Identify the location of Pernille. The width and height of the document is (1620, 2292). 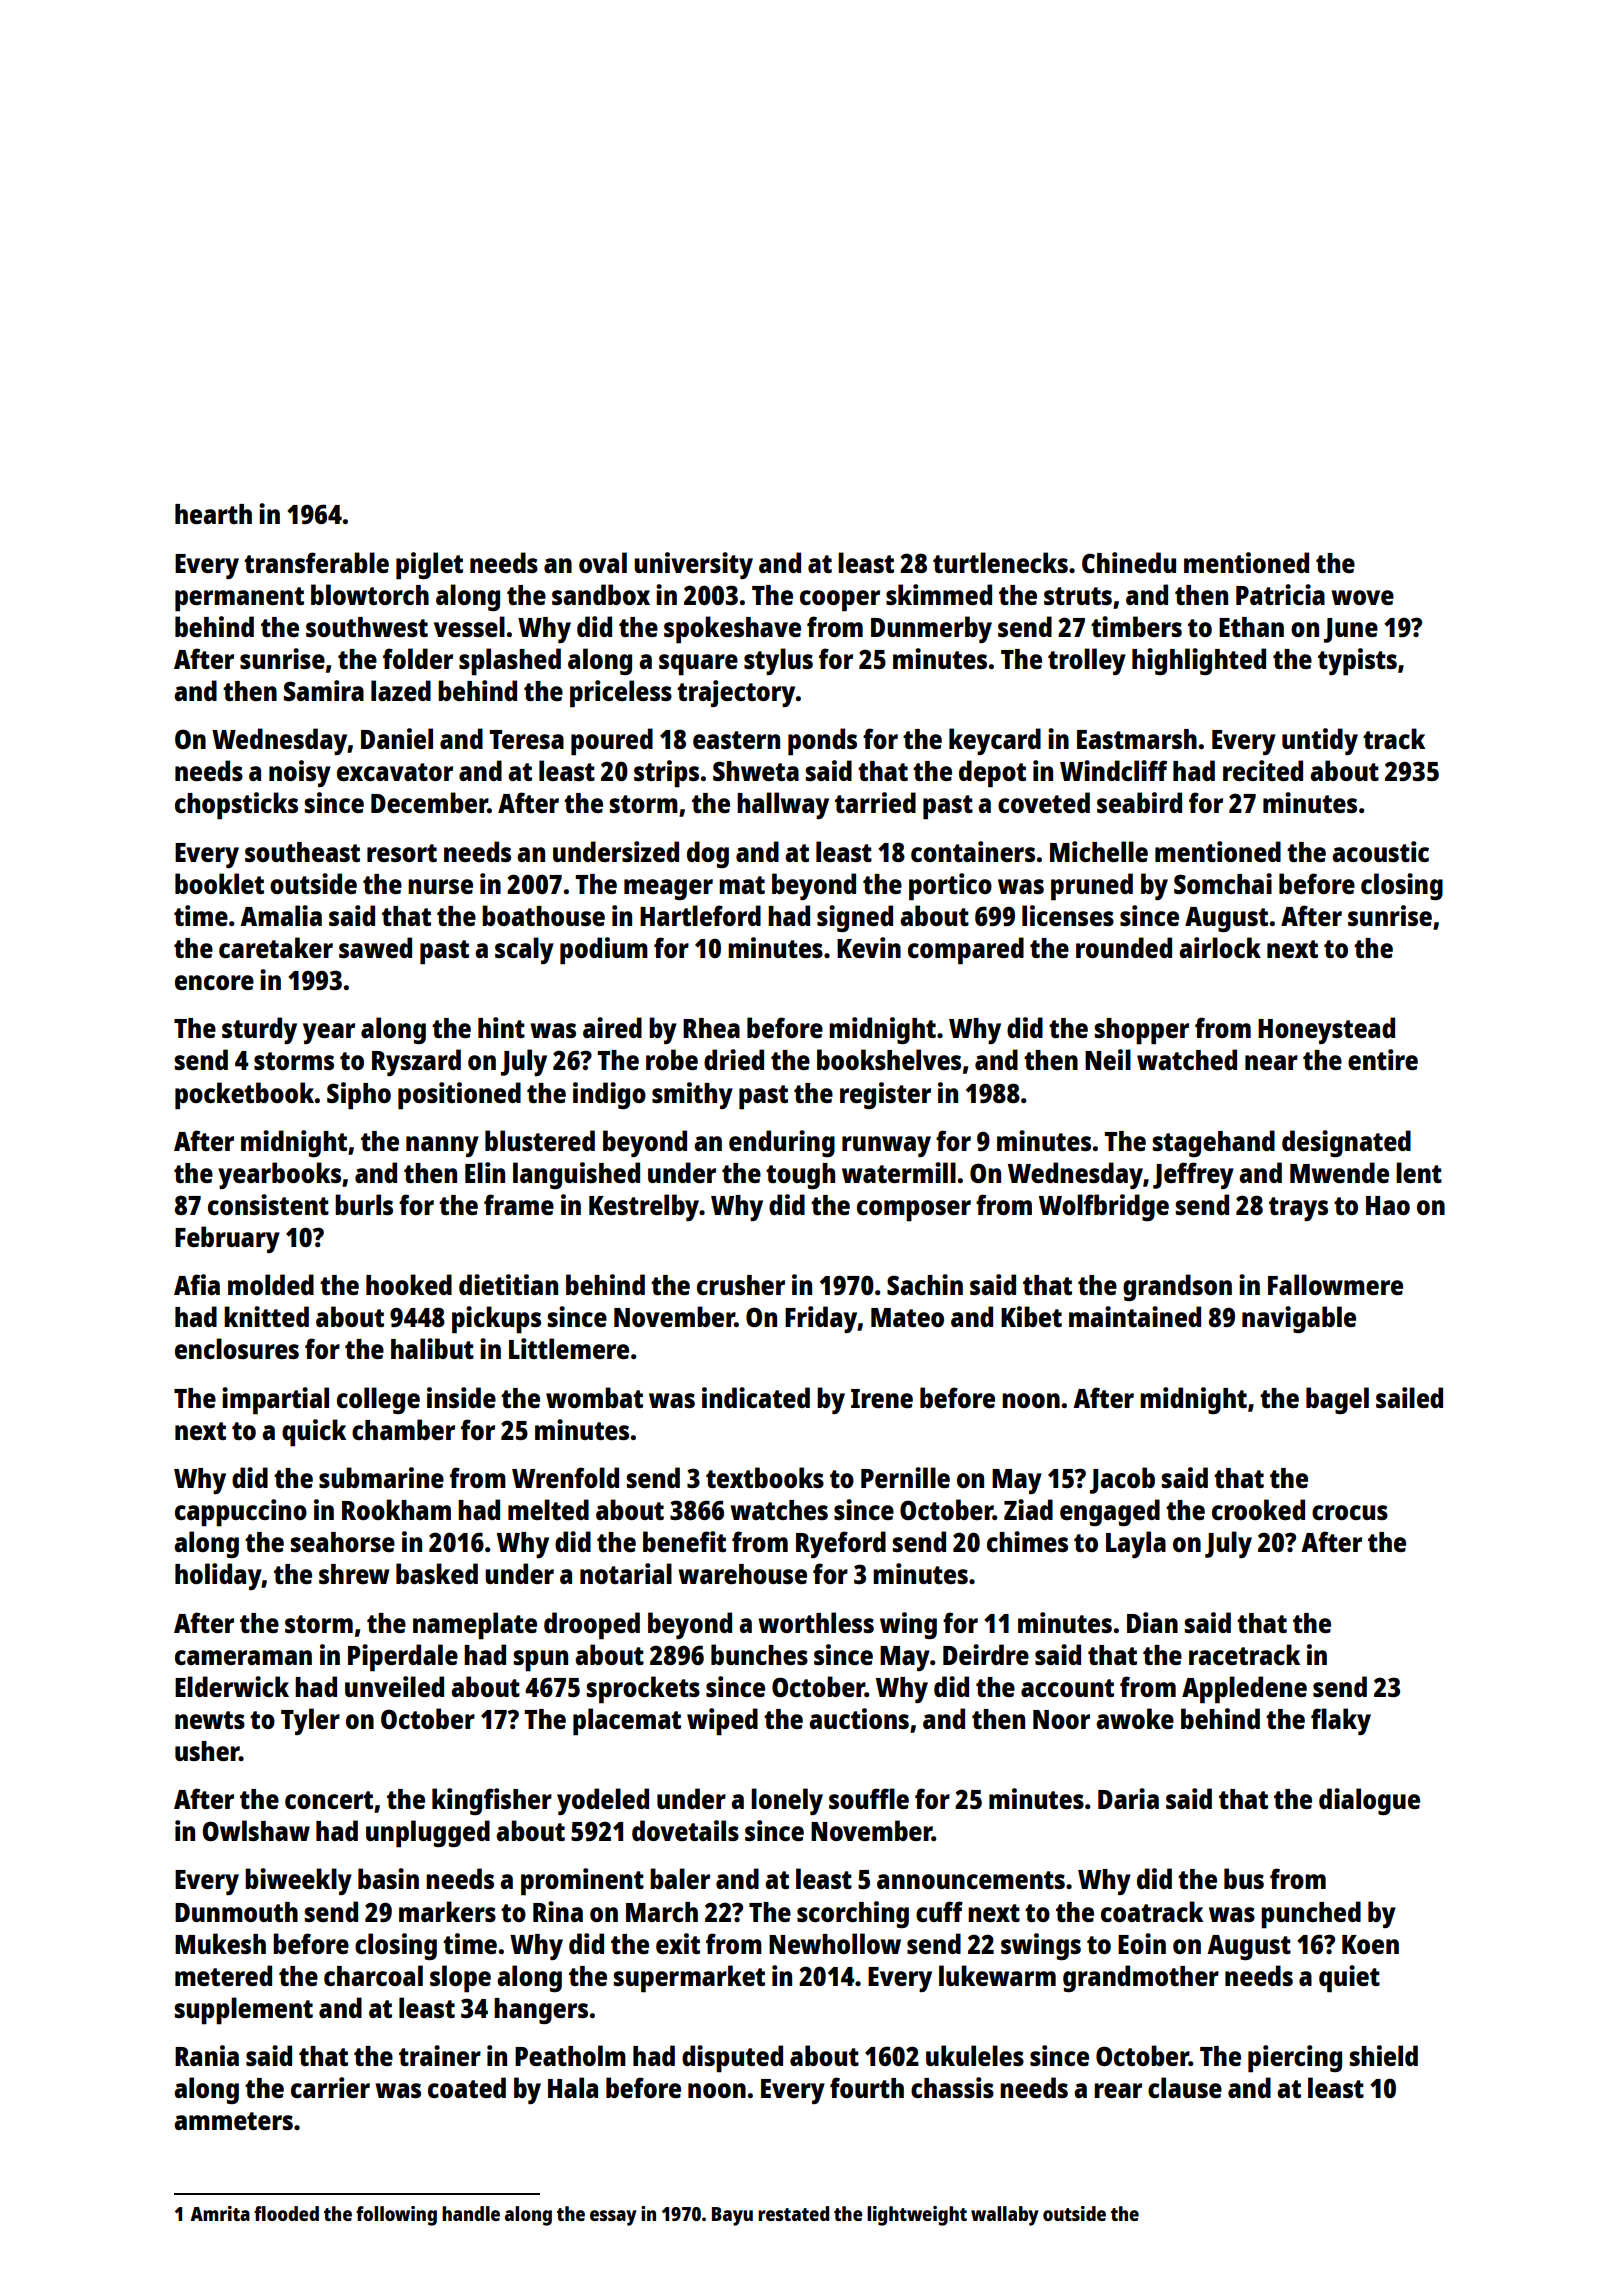
(905, 1477).
